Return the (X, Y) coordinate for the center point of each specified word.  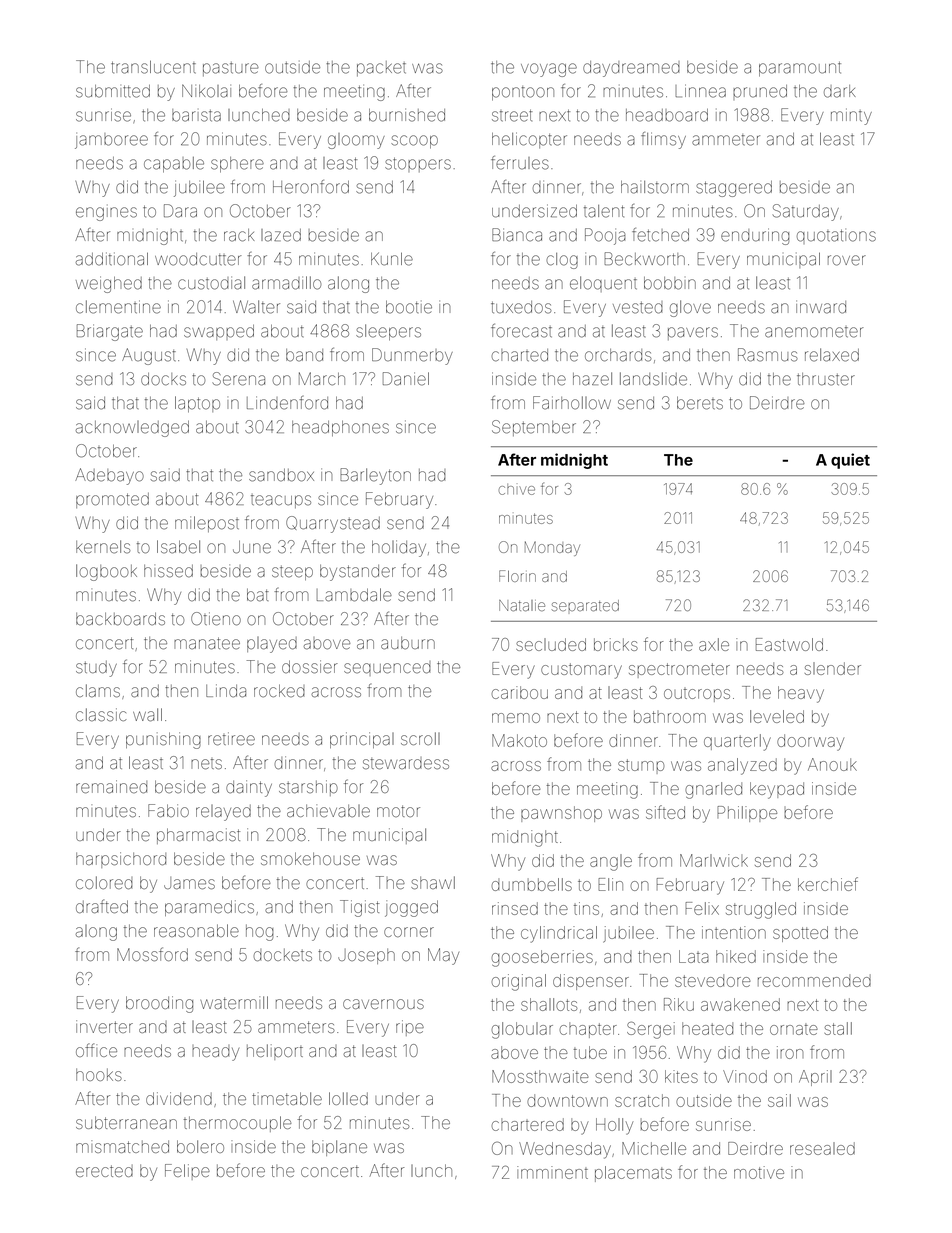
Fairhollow (572, 403)
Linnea (700, 91)
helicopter (529, 140)
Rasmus (768, 355)
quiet (850, 461)
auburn (408, 643)
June (252, 547)
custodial (211, 283)
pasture (231, 69)
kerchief (828, 884)
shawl (433, 882)
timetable (287, 1098)
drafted (102, 906)
